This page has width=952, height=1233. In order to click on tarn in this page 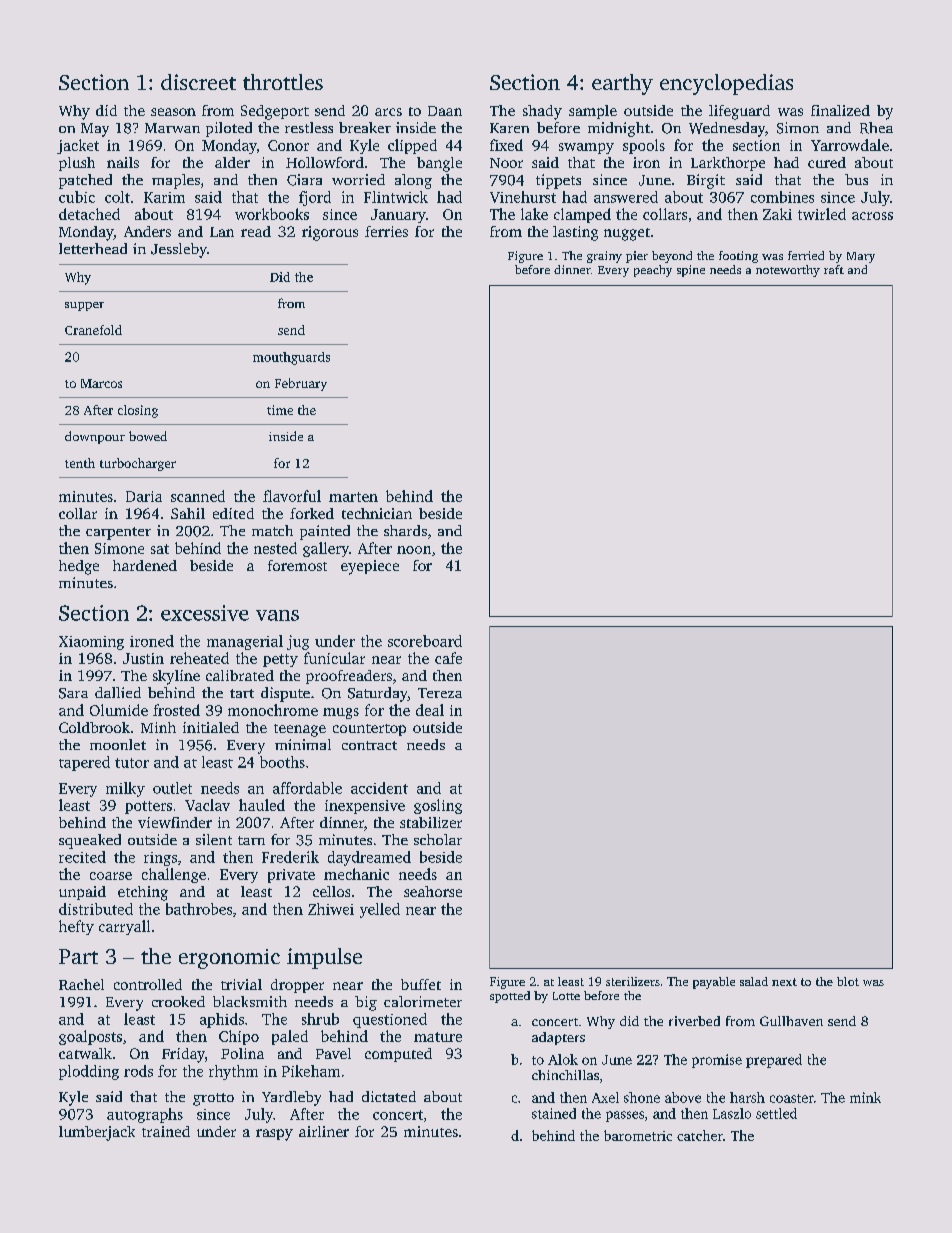, I will do `click(251, 840)`.
